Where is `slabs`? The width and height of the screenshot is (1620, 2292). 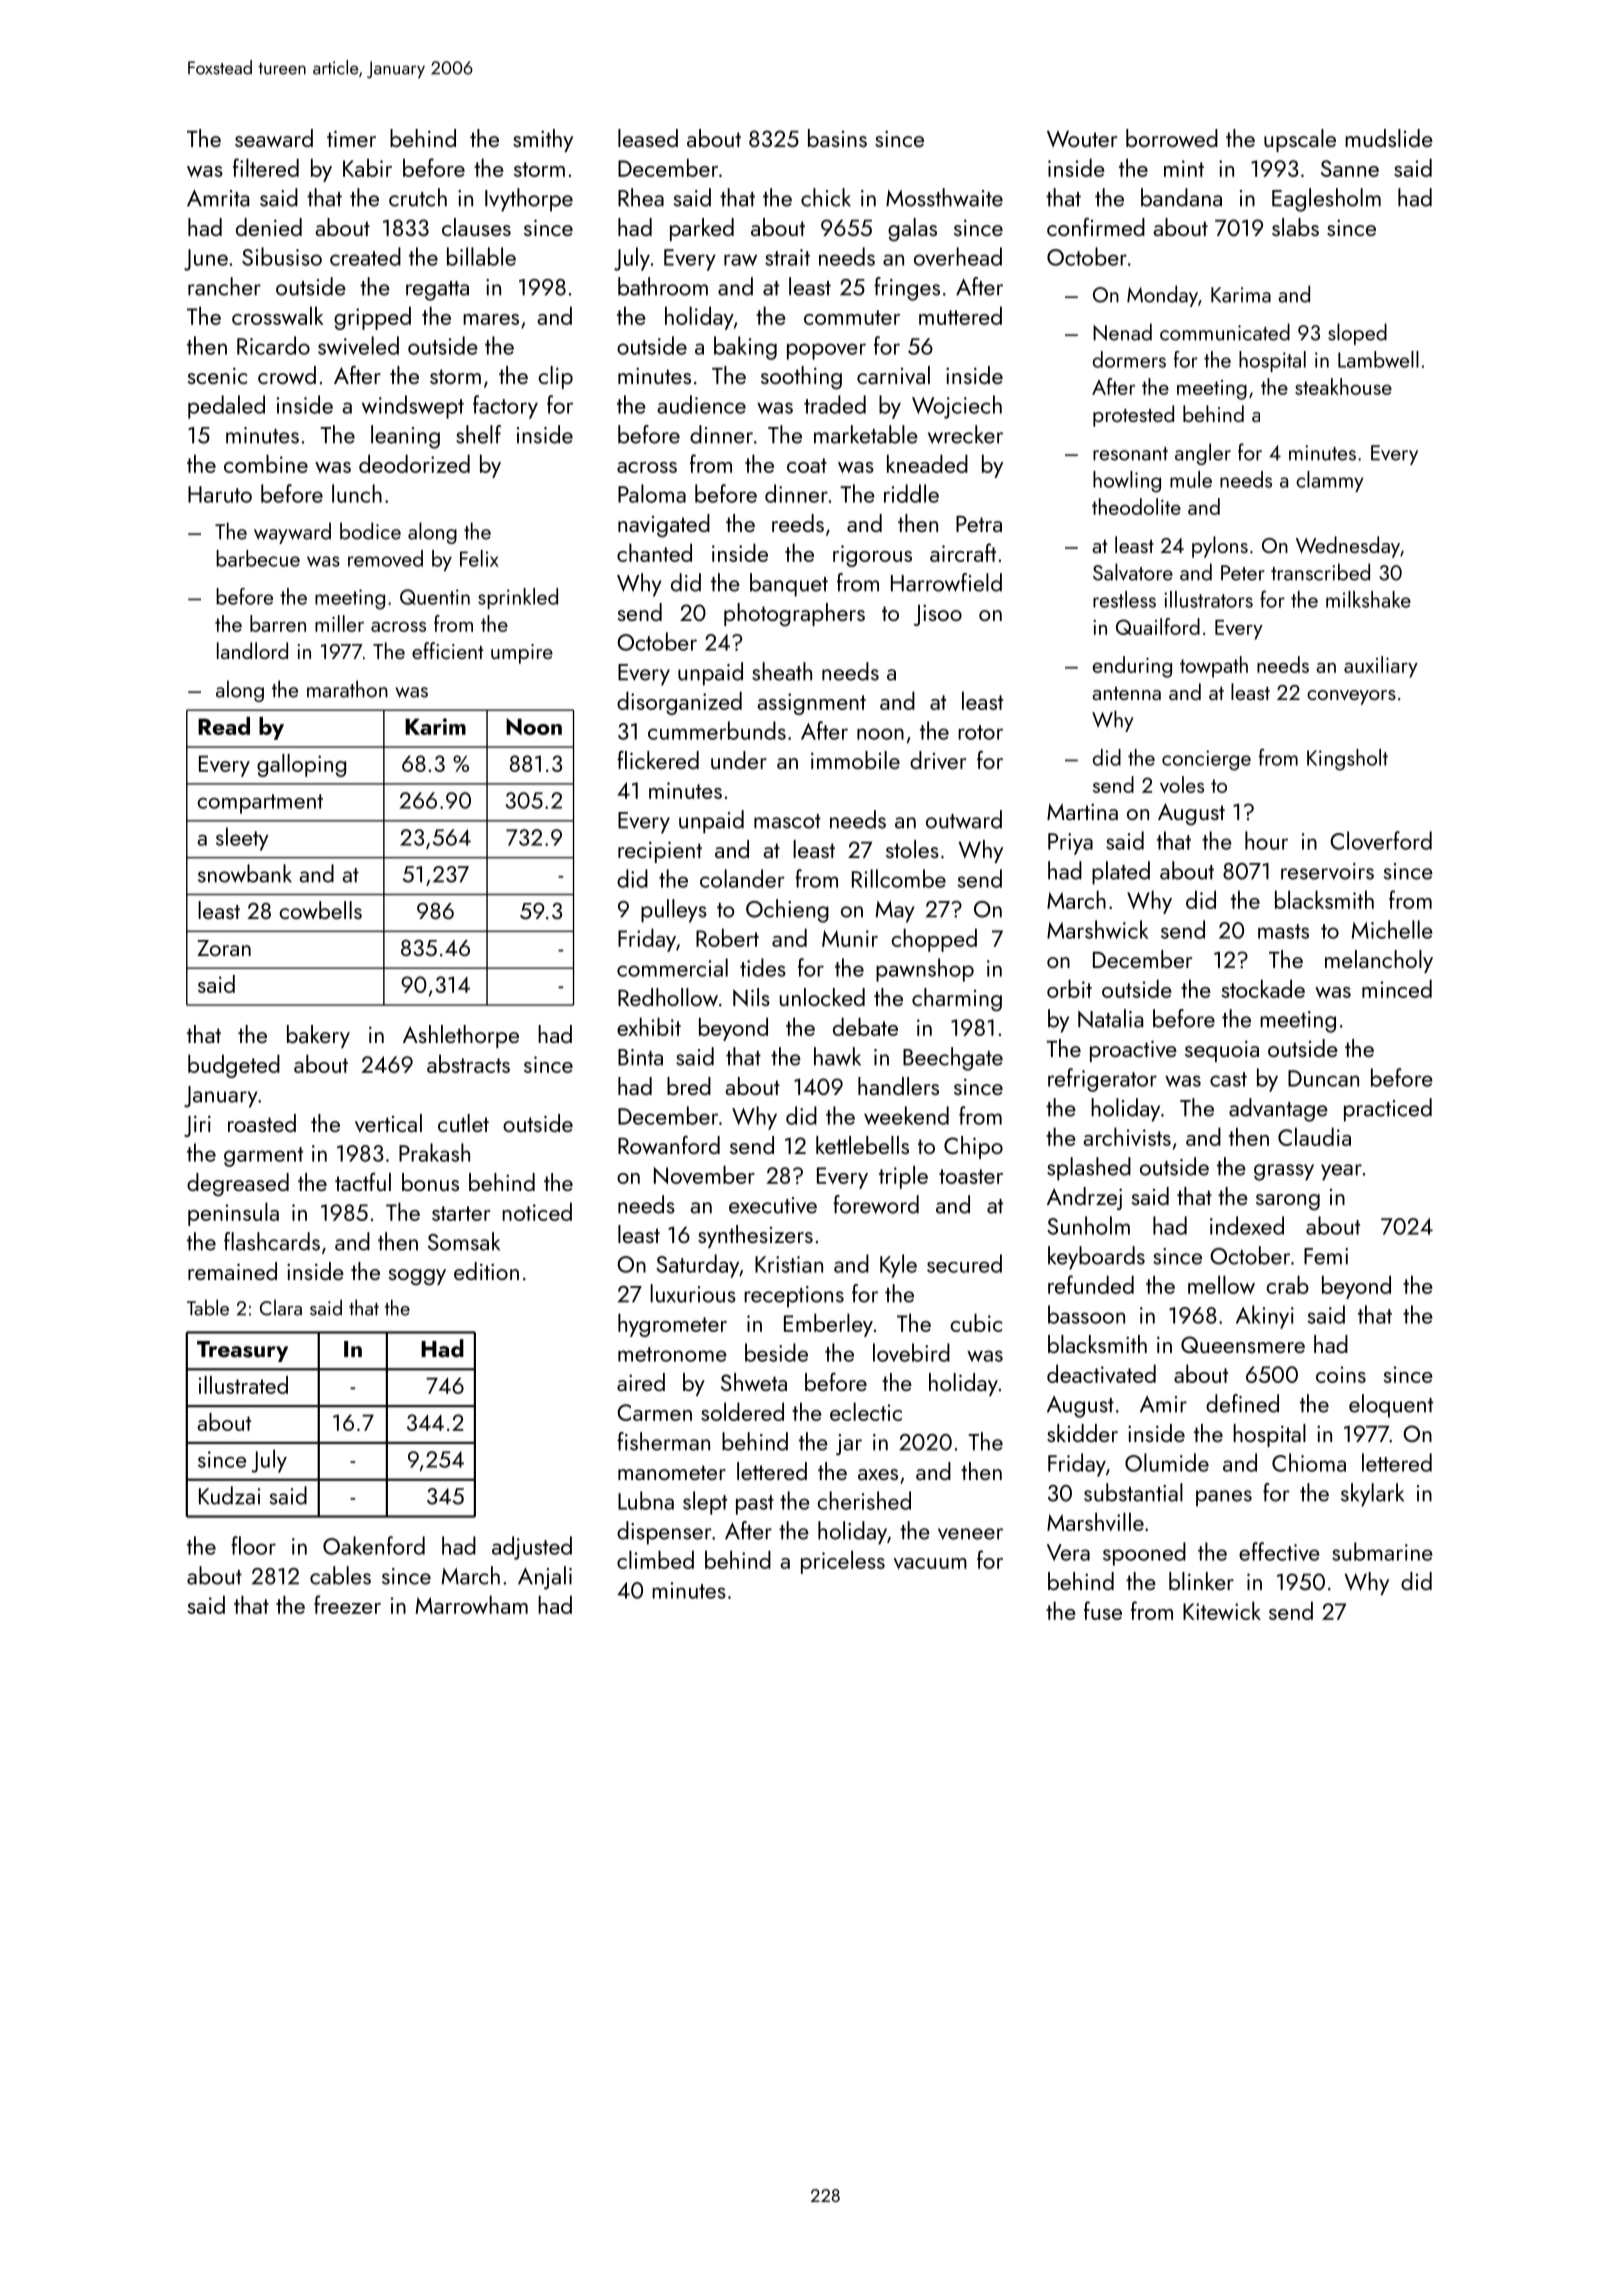 slabs is located at coordinates (1295, 227).
